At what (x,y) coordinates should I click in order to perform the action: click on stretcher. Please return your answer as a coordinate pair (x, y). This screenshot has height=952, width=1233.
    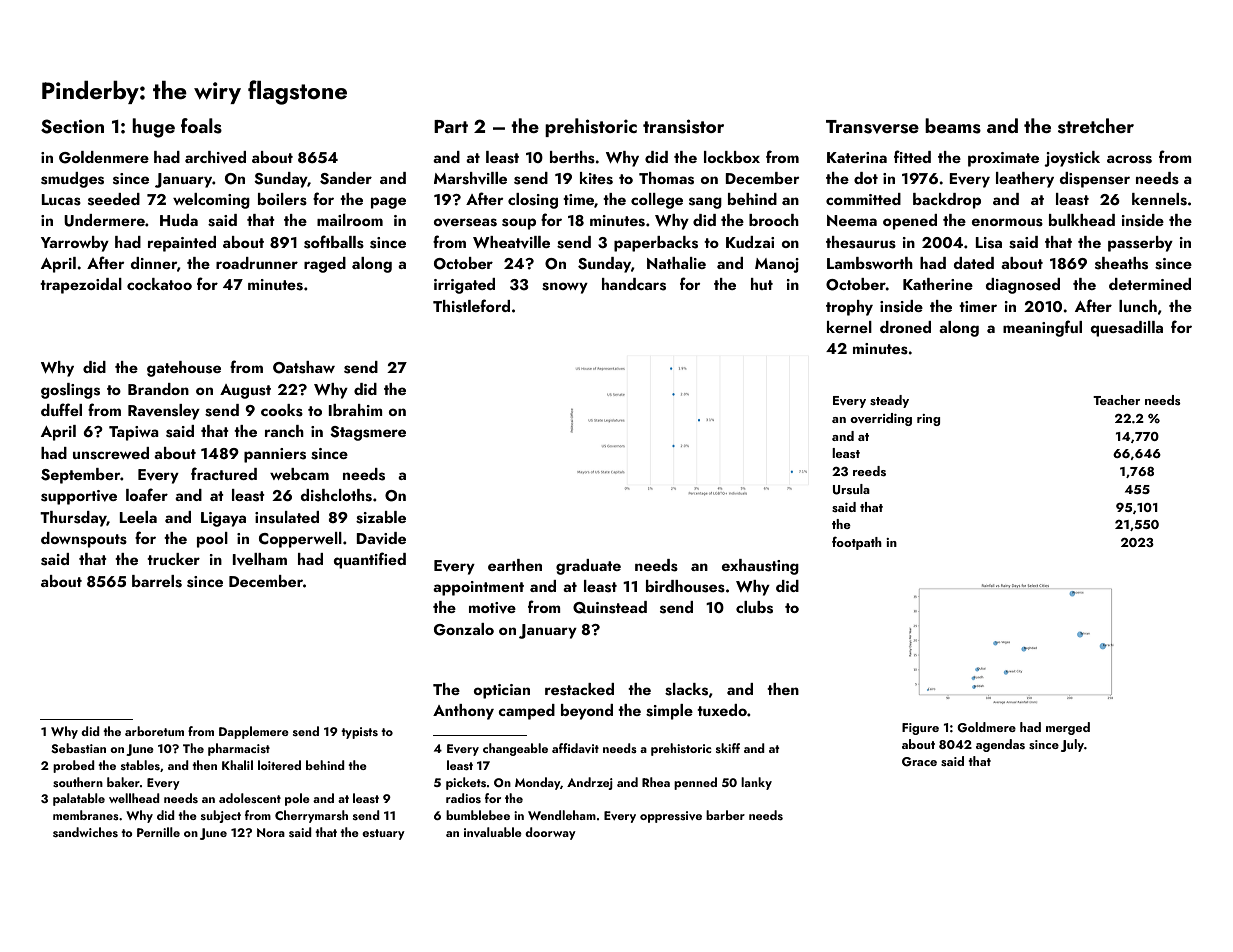
    Looking at the image, I should click on (1096, 126).
